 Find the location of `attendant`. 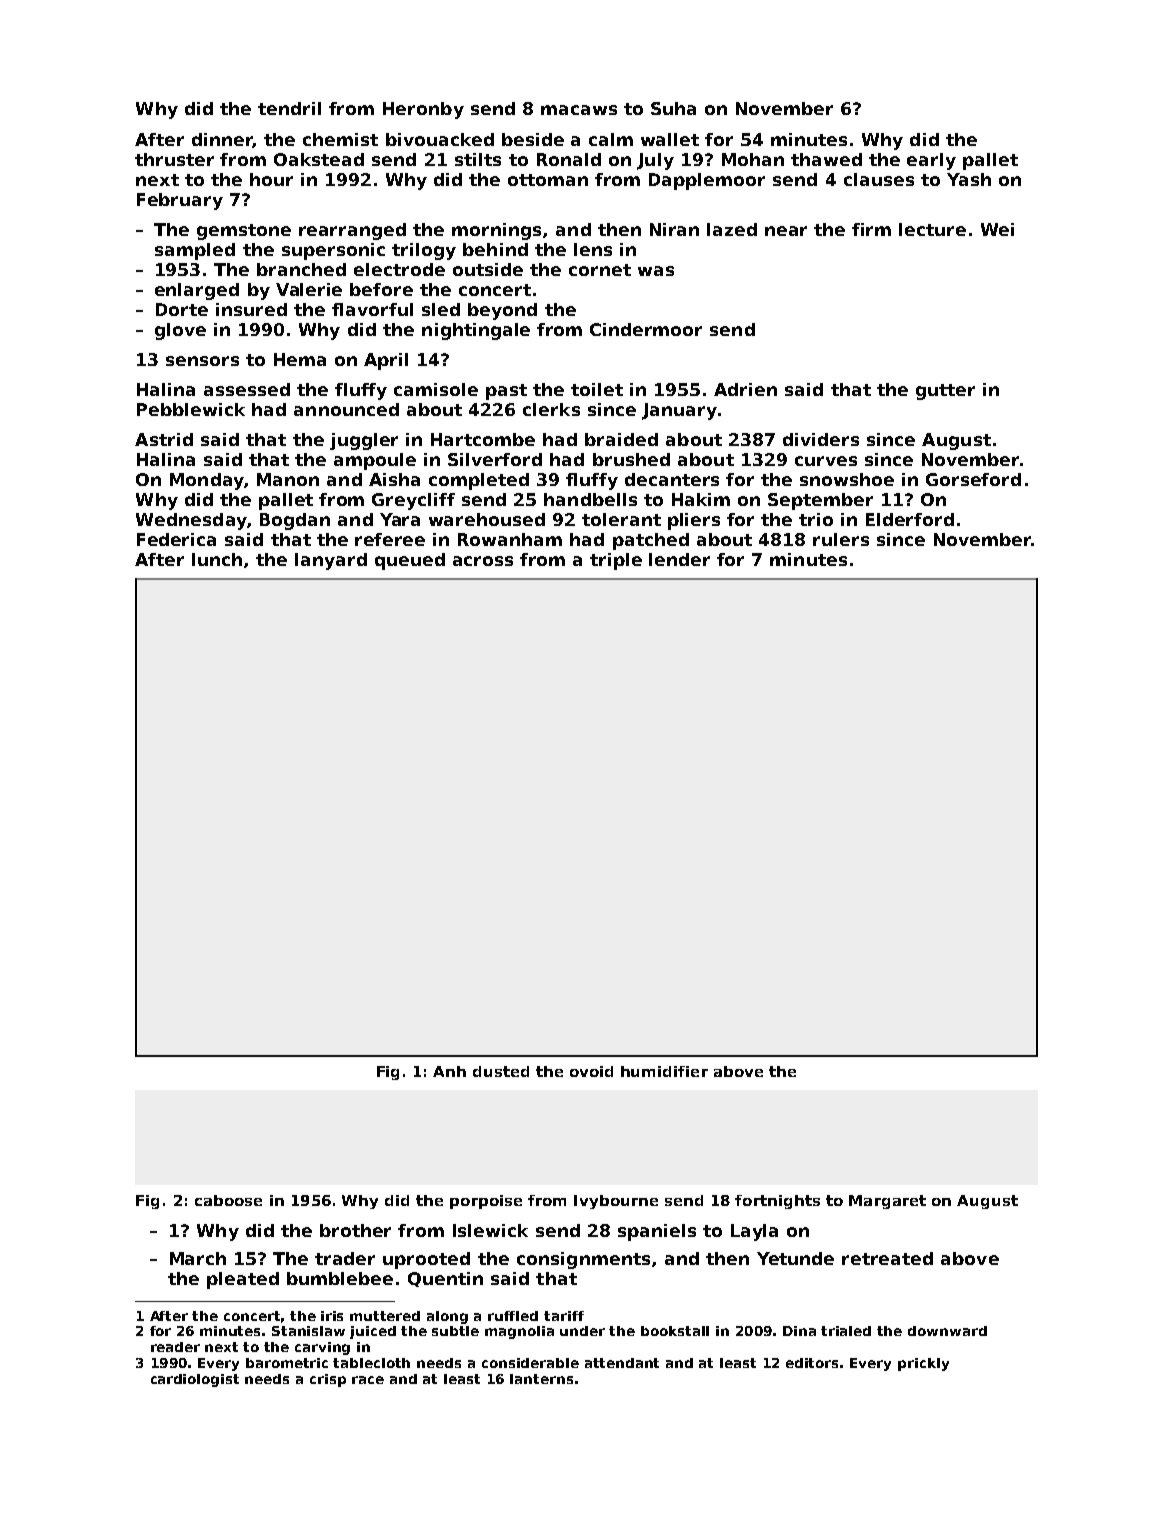

attendant is located at coordinates (622, 1363).
